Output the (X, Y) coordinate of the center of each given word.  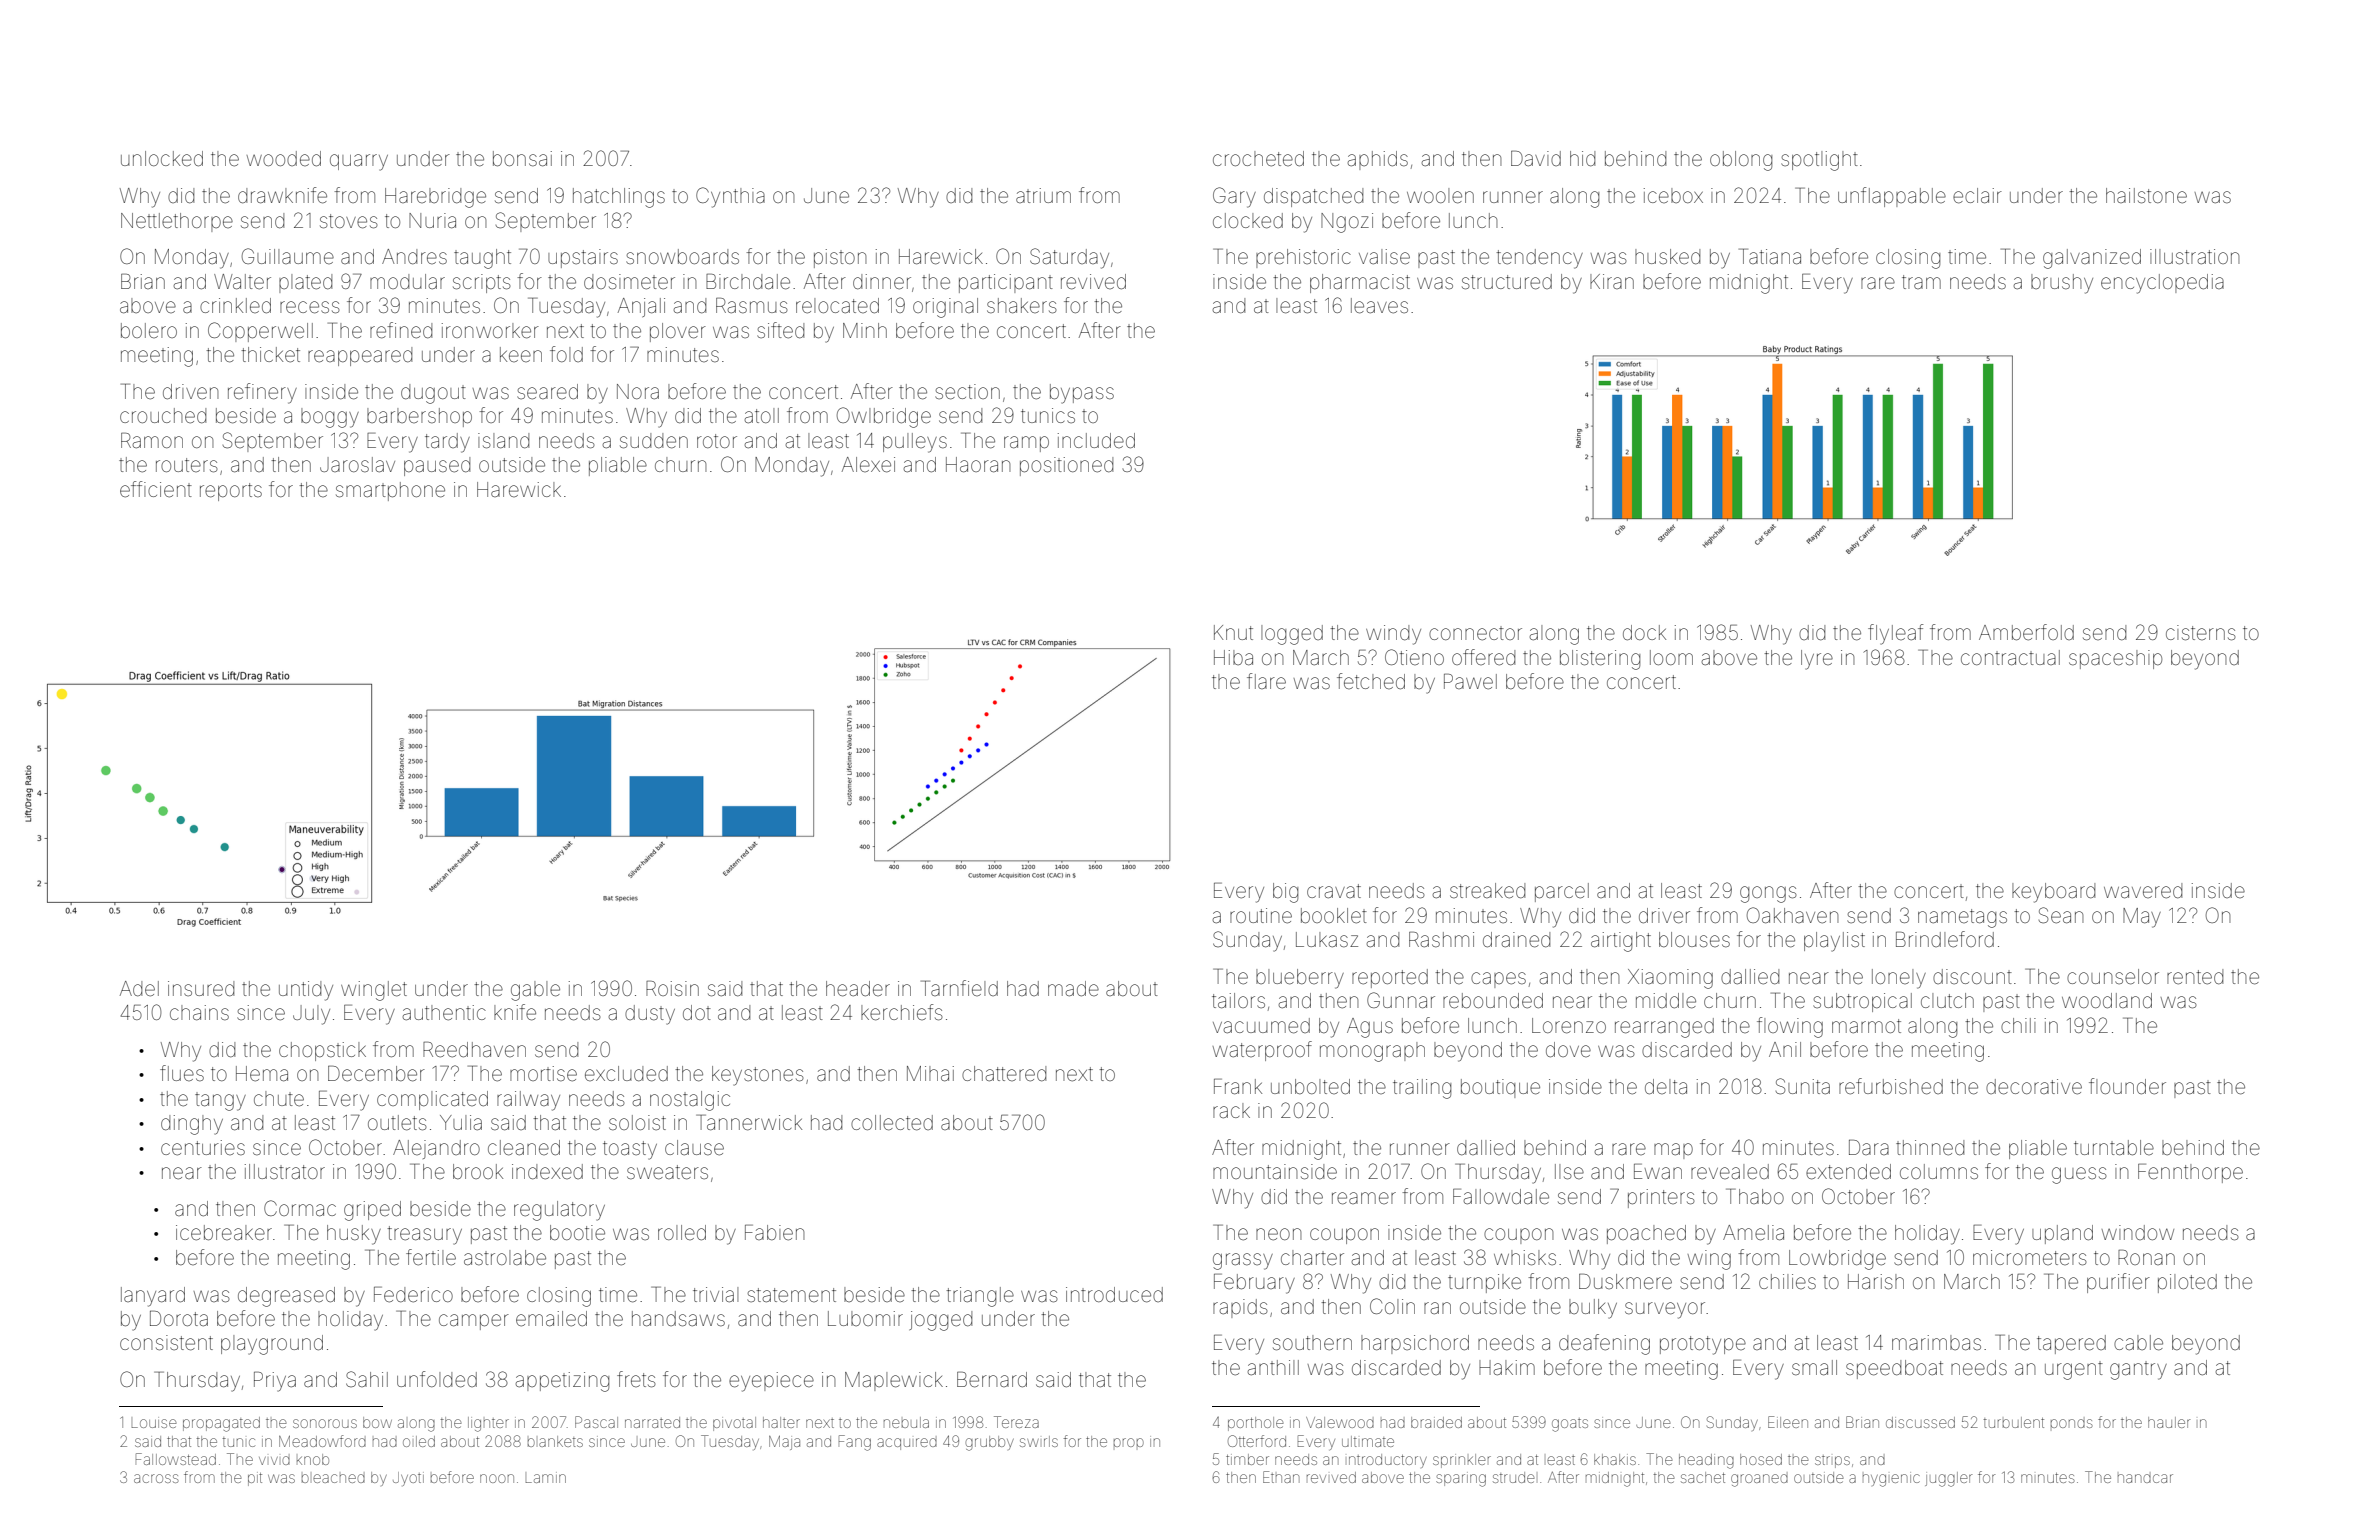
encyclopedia (2162, 284)
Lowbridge (1837, 1260)
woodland (2107, 1000)
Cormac (300, 1208)
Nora (638, 391)
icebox (1673, 195)
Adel (139, 989)
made (1073, 988)
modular (407, 281)
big (1285, 893)
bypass (1082, 394)
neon (1278, 1234)
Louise (154, 1422)
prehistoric (1303, 258)
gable (535, 991)
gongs (1768, 894)
